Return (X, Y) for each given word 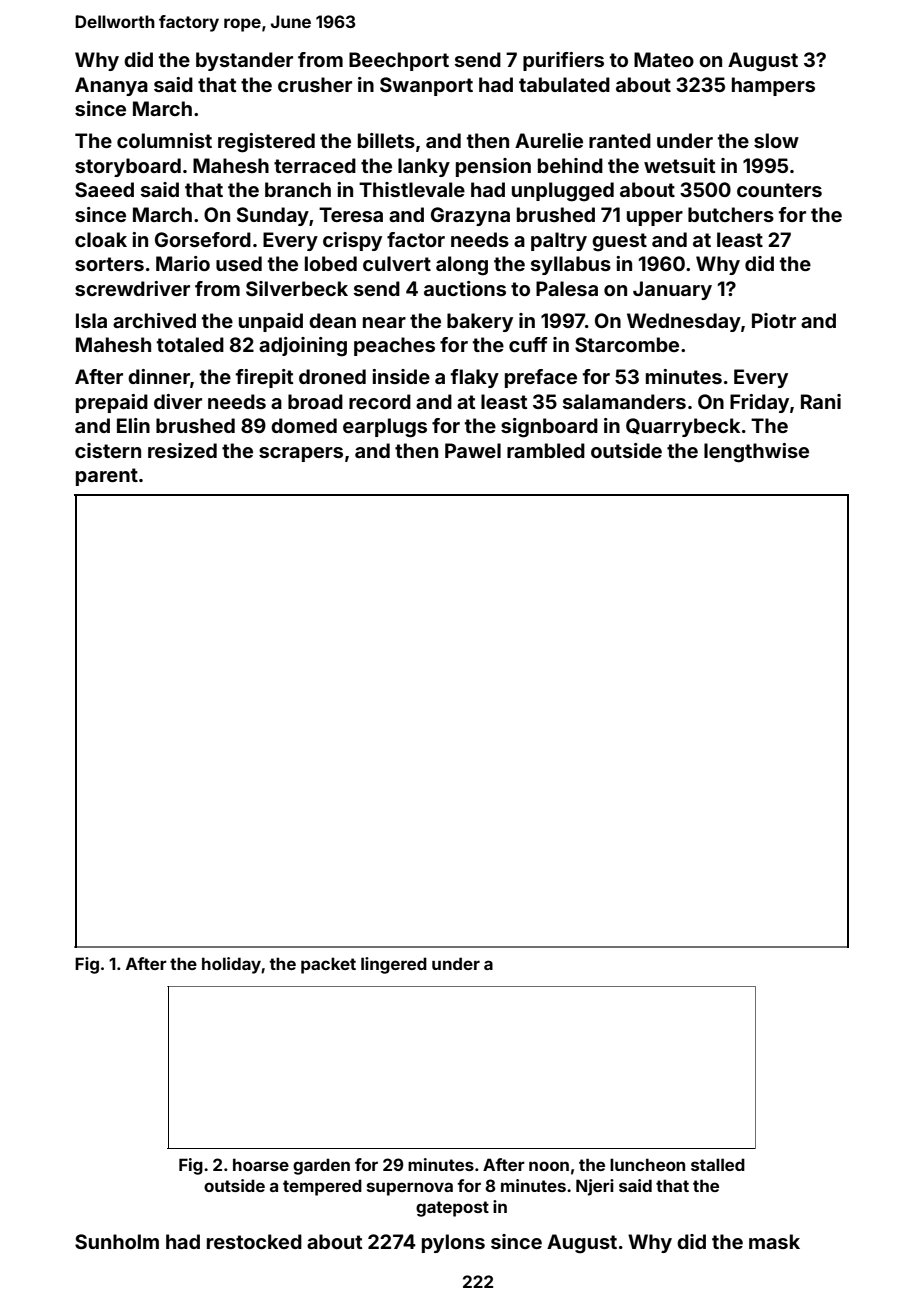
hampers (773, 86)
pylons (453, 1243)
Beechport (399, 61)
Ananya (111, 86)
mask (774, 1241)
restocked (254, 1241)
